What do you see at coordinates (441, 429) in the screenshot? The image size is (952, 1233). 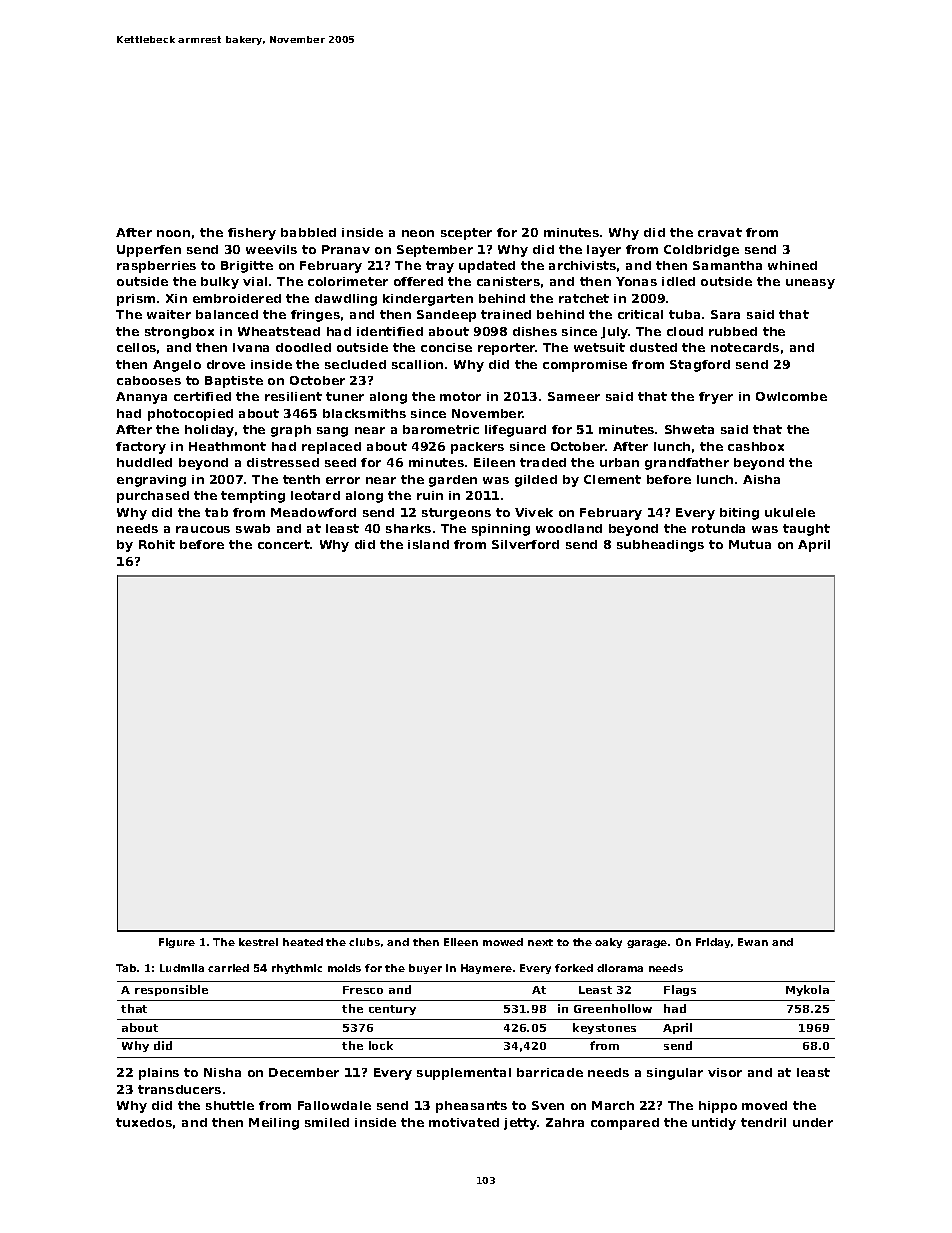 I see `barometric` at bounding box center [441, 429].
